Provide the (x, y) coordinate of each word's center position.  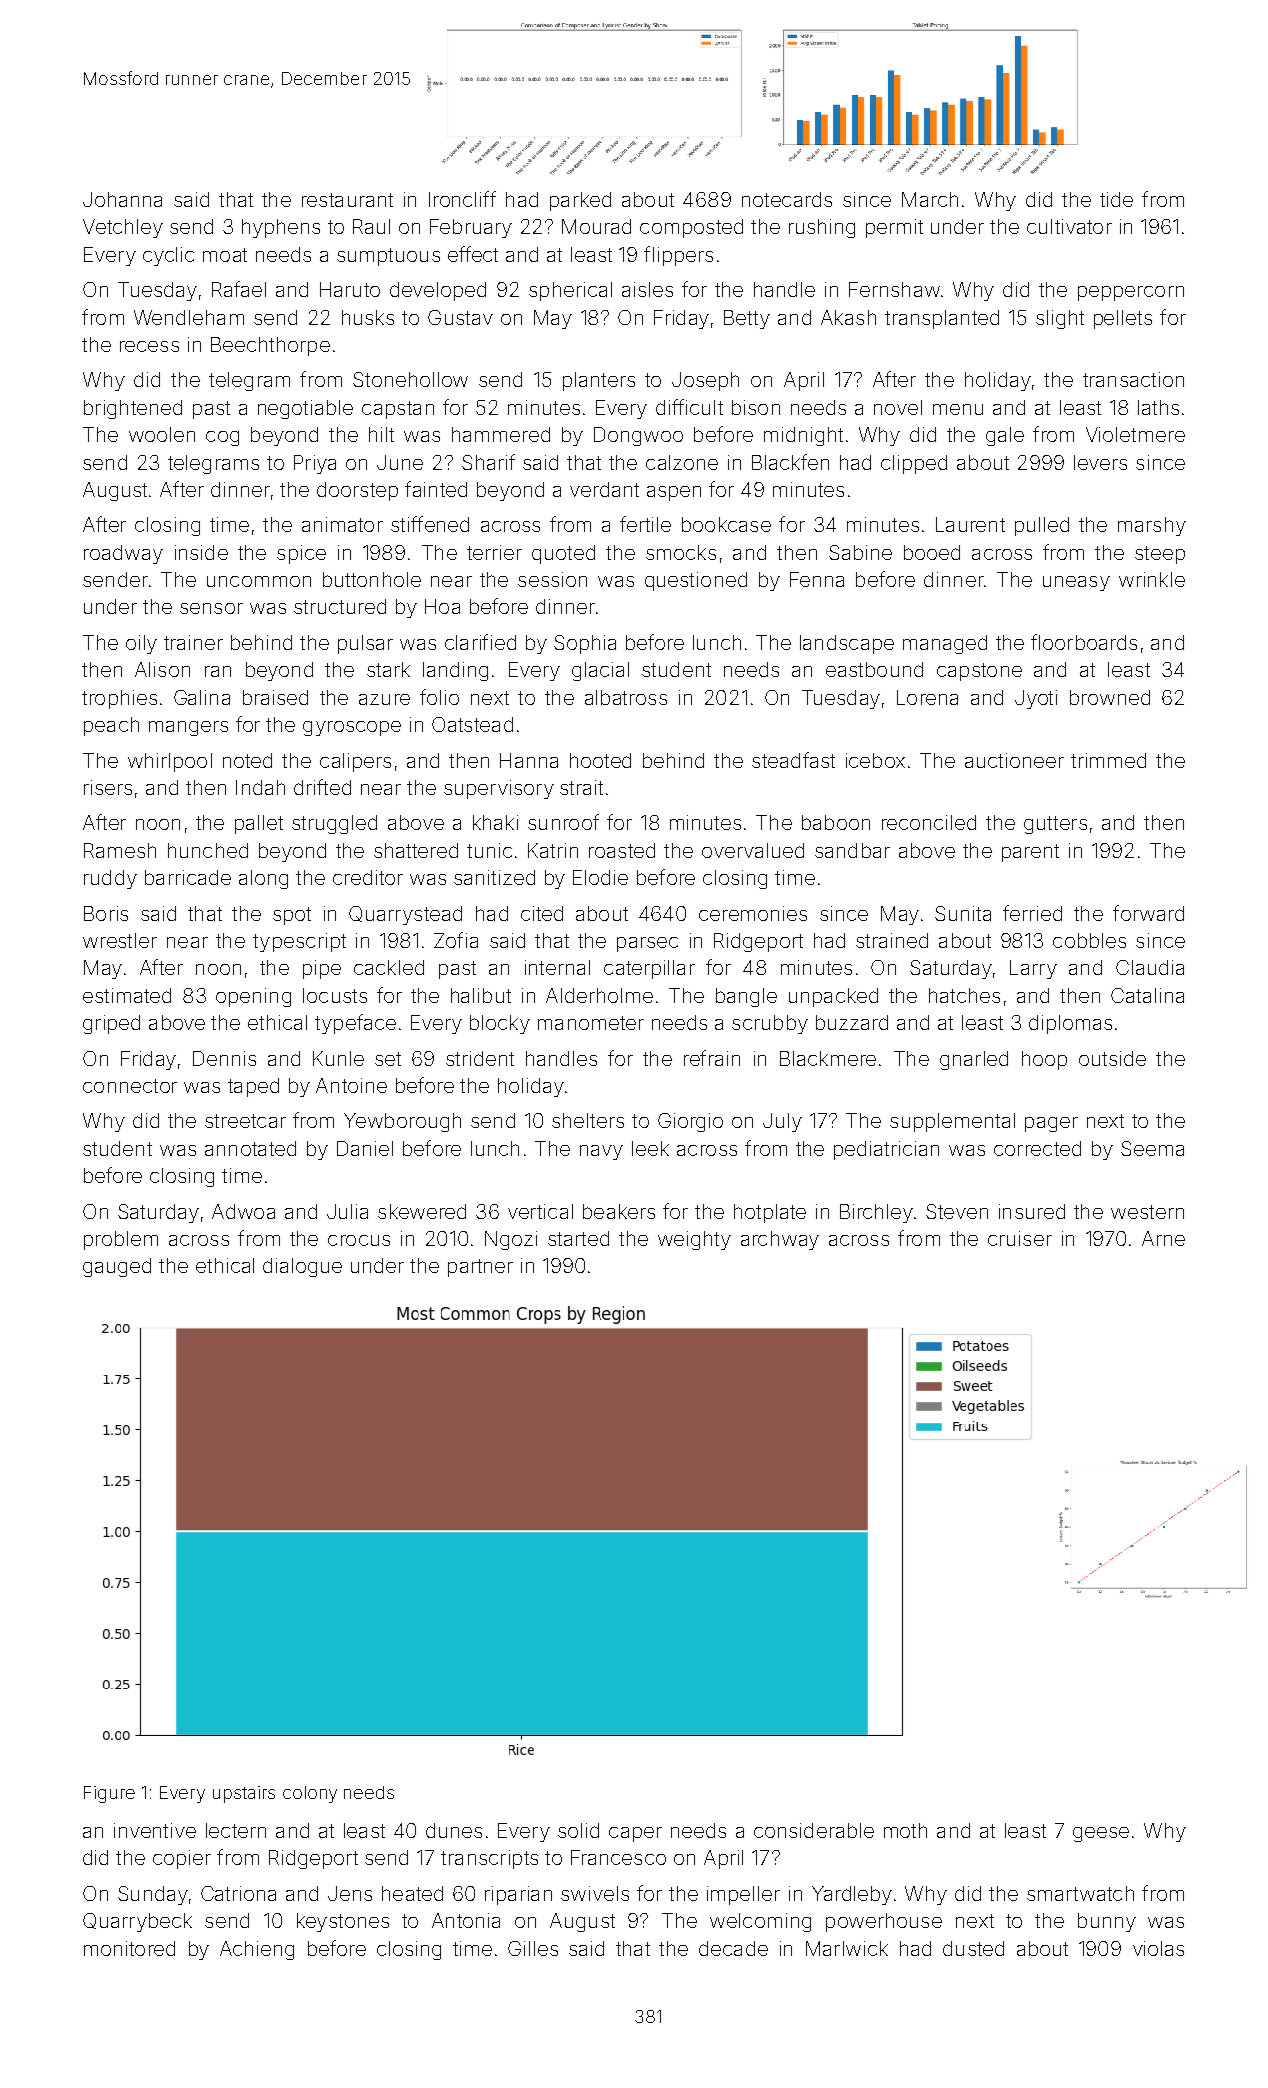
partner (480, 1268)
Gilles (533, 1948)
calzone (682, 462)
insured (1032, 1211)
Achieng (257, 1950)
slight (1060, 319)
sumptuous (388, 257)
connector (130, 1086)
